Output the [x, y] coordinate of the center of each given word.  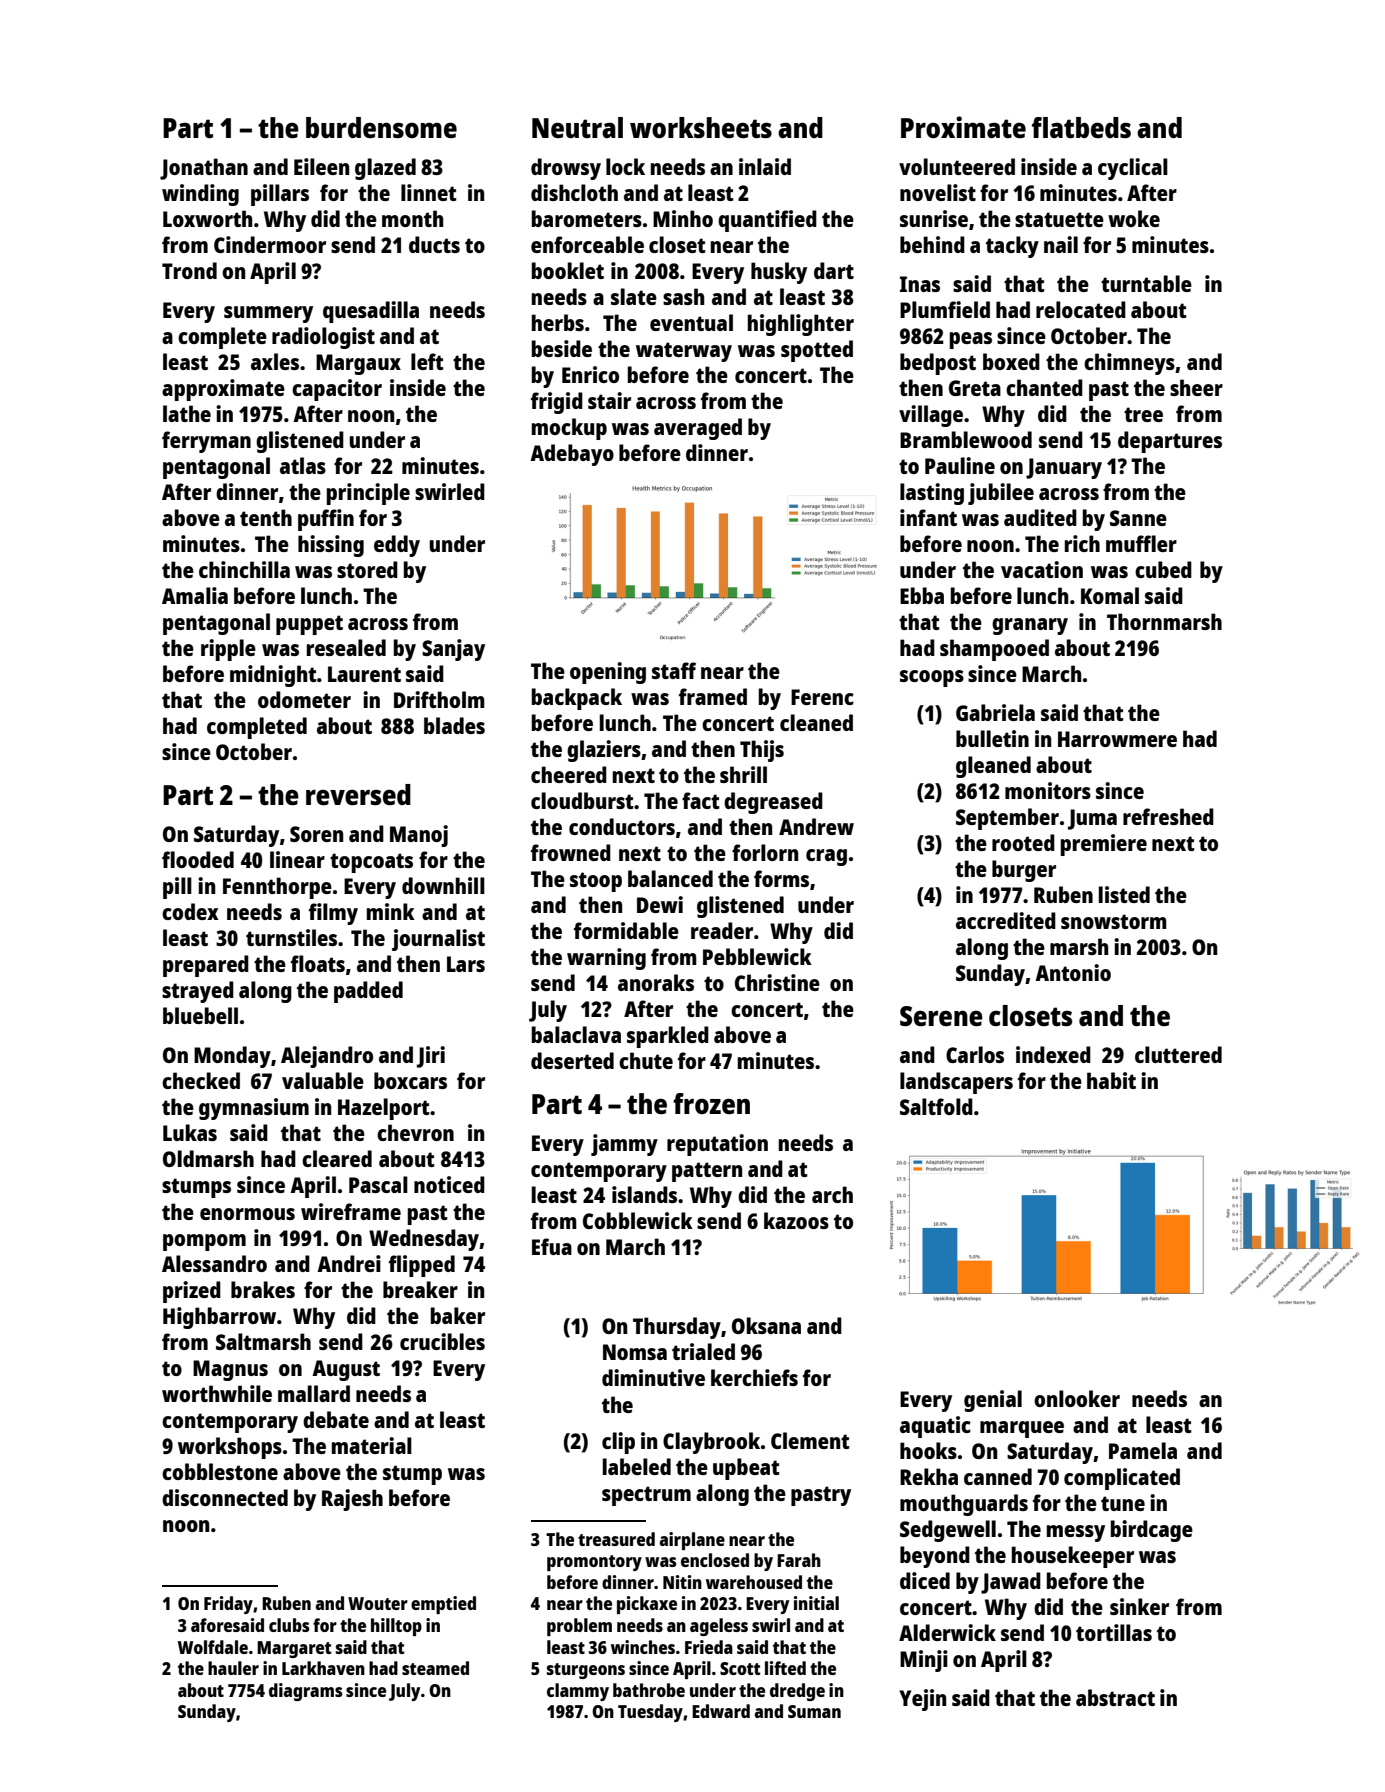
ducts [434, 244]
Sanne [1138, 518]
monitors [1048, 790]
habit [1111, 1080]
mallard [314, 1393]
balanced [670, 878]
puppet [309, 625]
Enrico [590, 374]
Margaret [294, 1649]
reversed [358, 794]
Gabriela [995, 712]
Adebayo [572, 455]
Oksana [766, 1325]
